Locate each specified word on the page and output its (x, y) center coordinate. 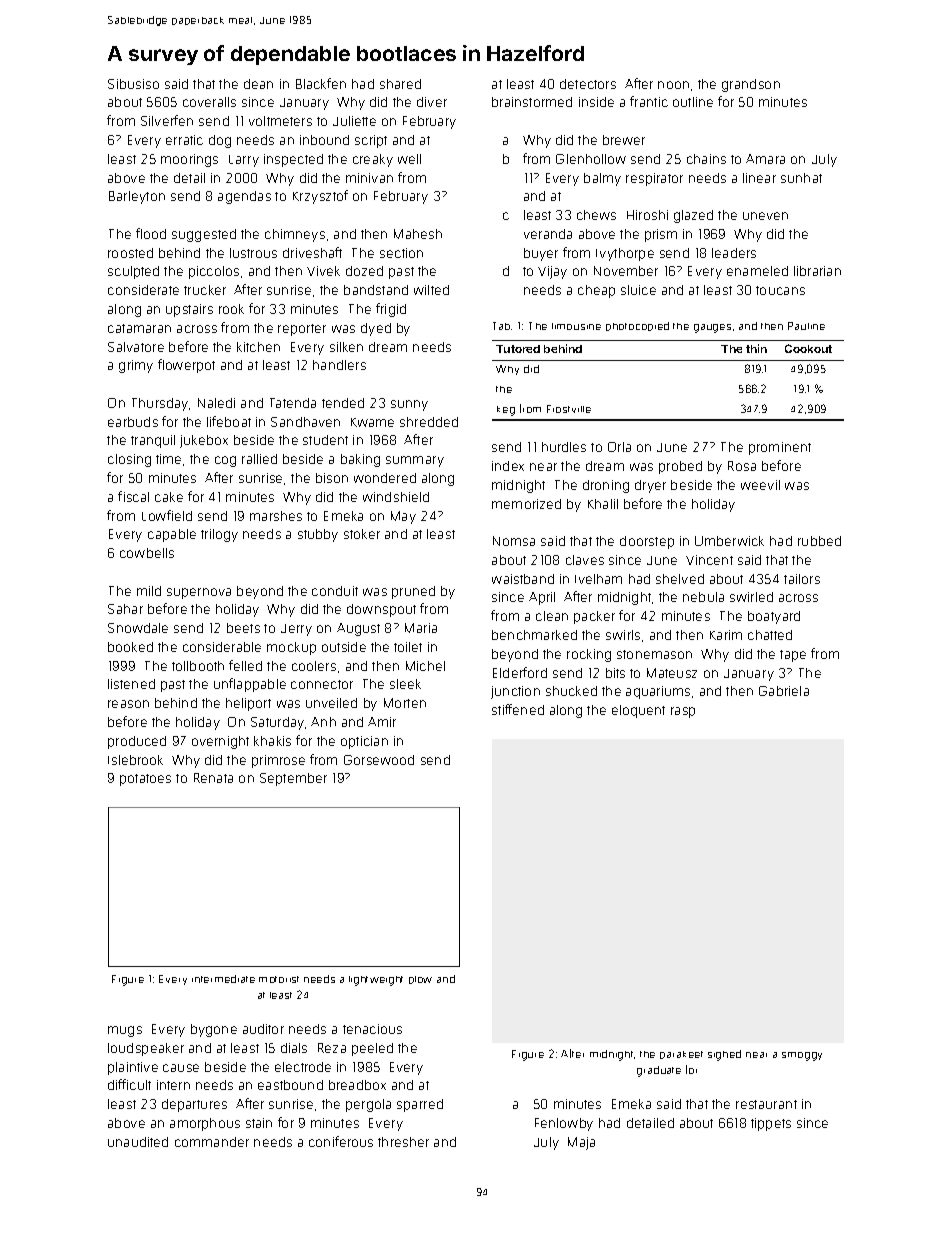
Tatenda (293, 403)
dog (220, 141)
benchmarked (534, 635)
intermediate (223, 979)
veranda (548, 234)
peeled (372, 1049)
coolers (314, 666)
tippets (771, 1124)
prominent (780, 448)
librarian (817, 271)
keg (506, 411)
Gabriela (784, 691)
